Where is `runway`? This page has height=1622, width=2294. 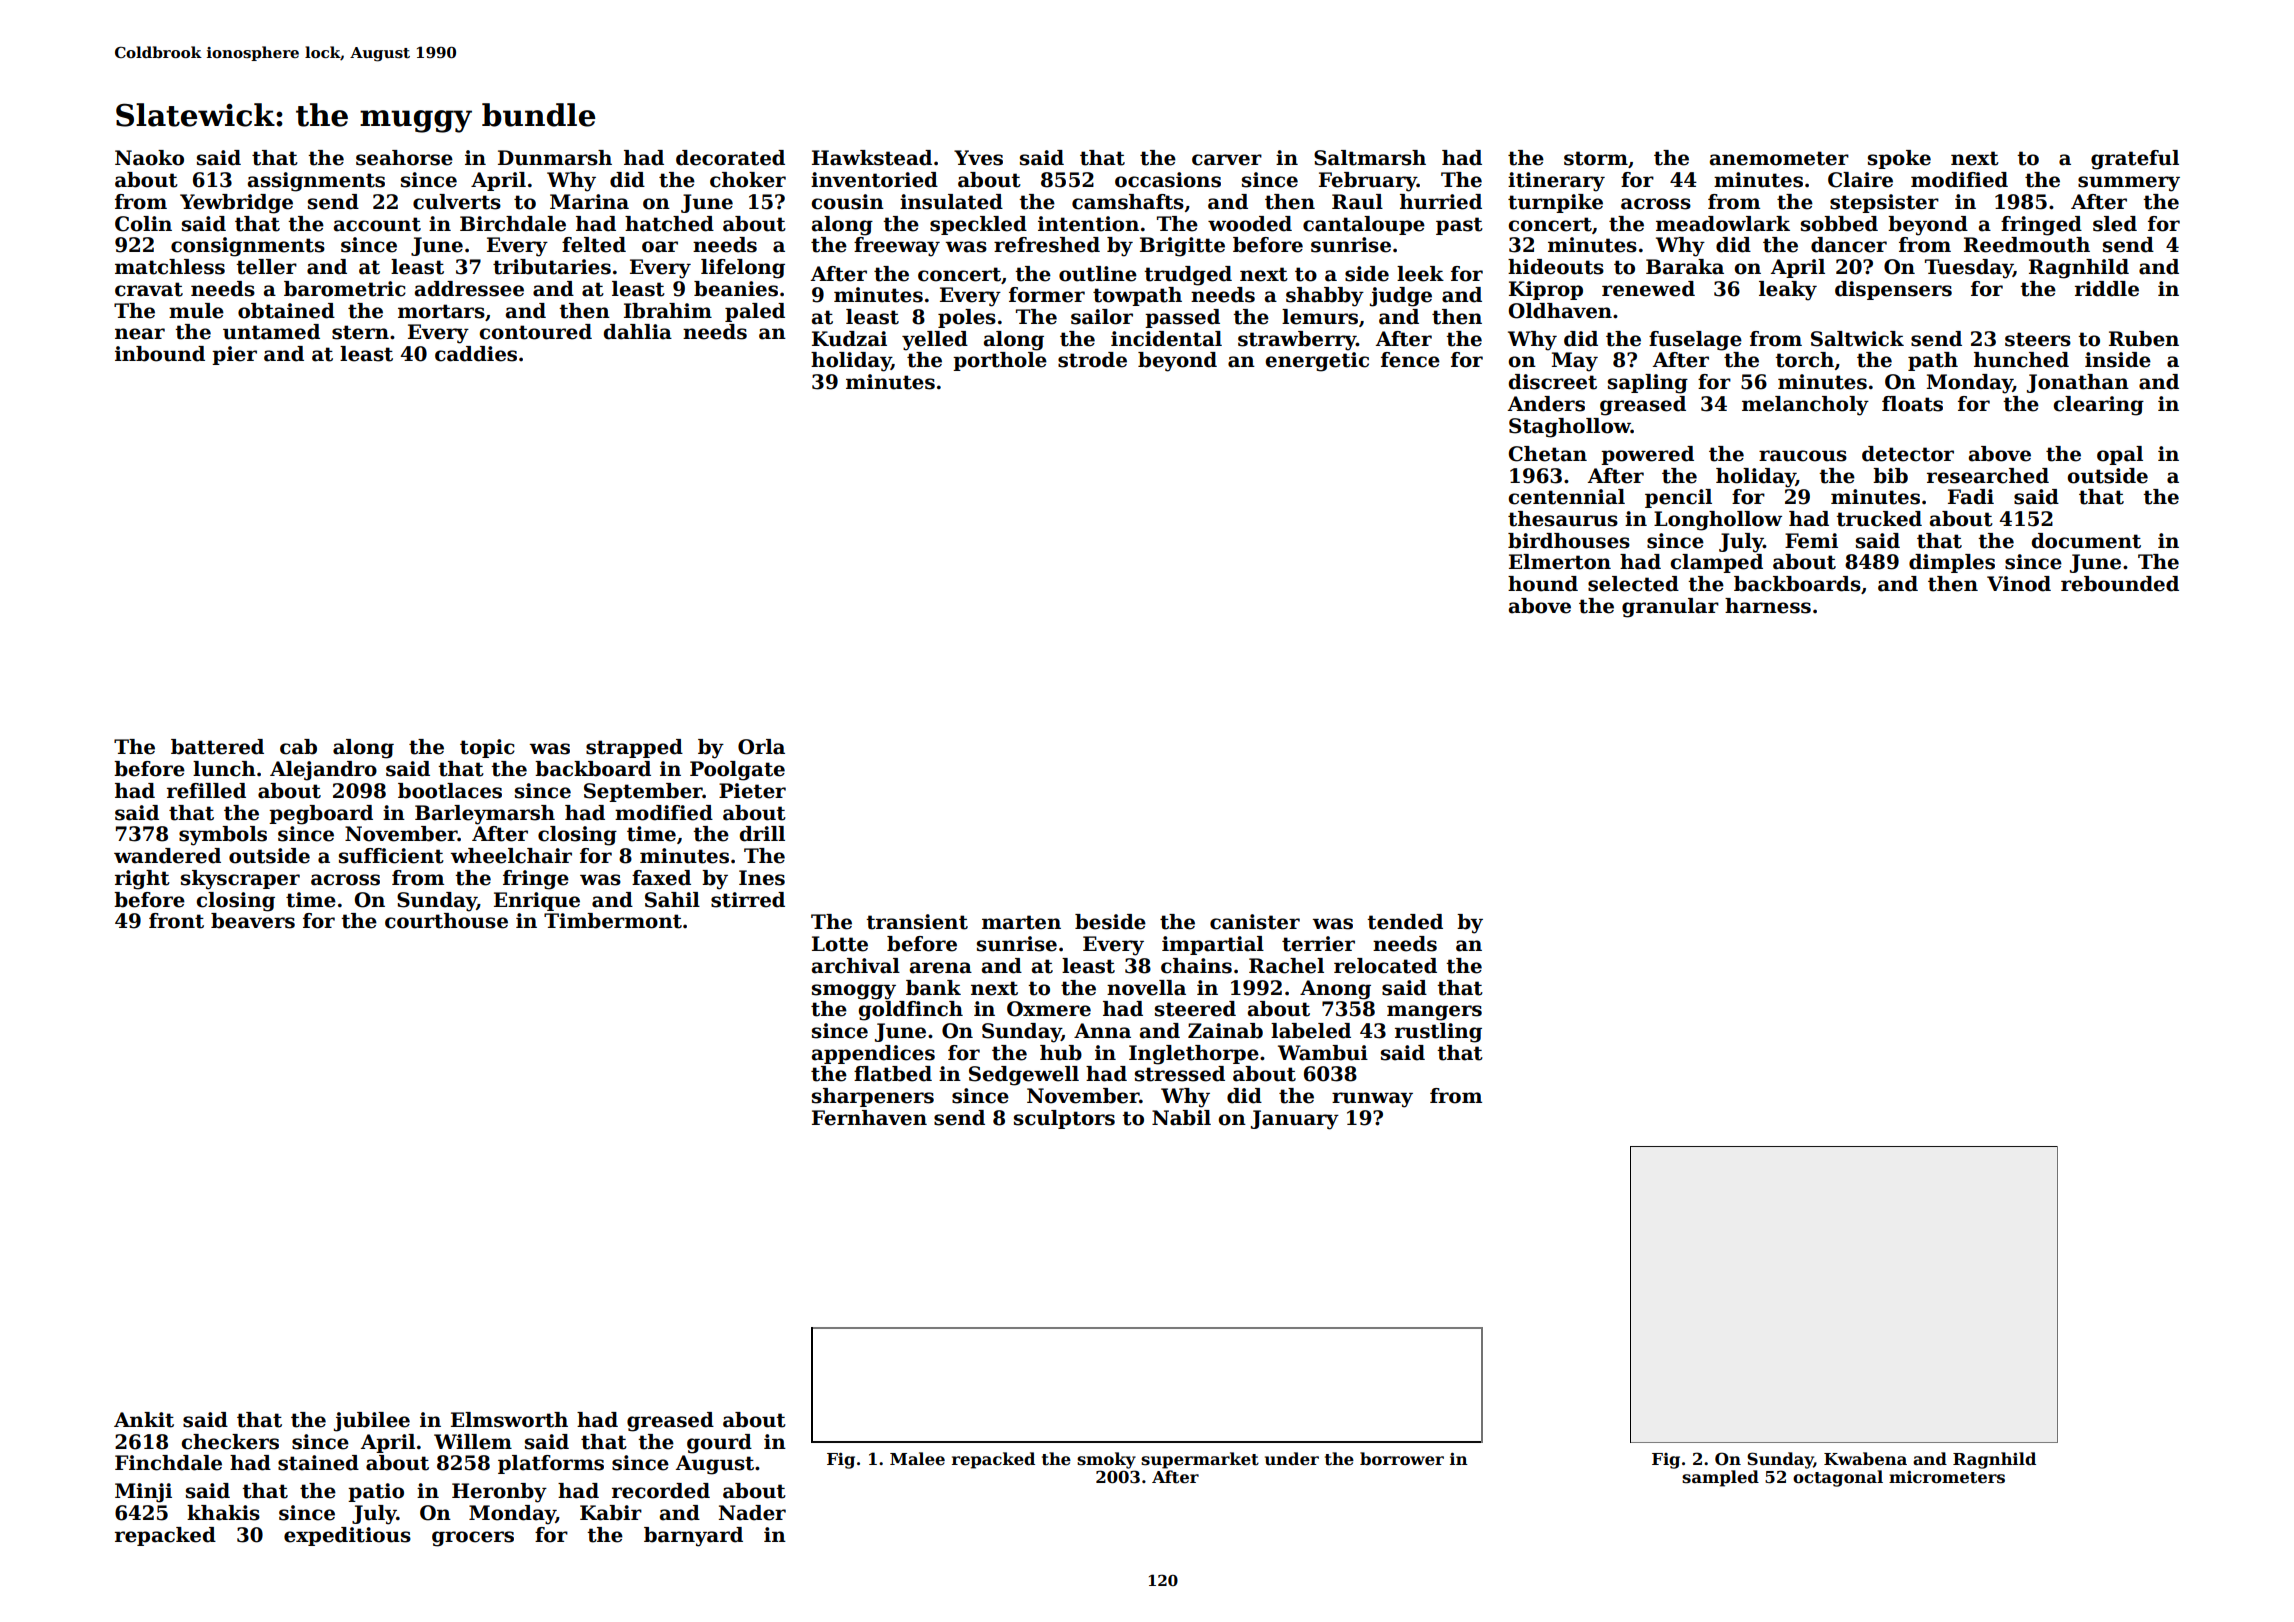 runway is located at coordinates (1372, 1100).
